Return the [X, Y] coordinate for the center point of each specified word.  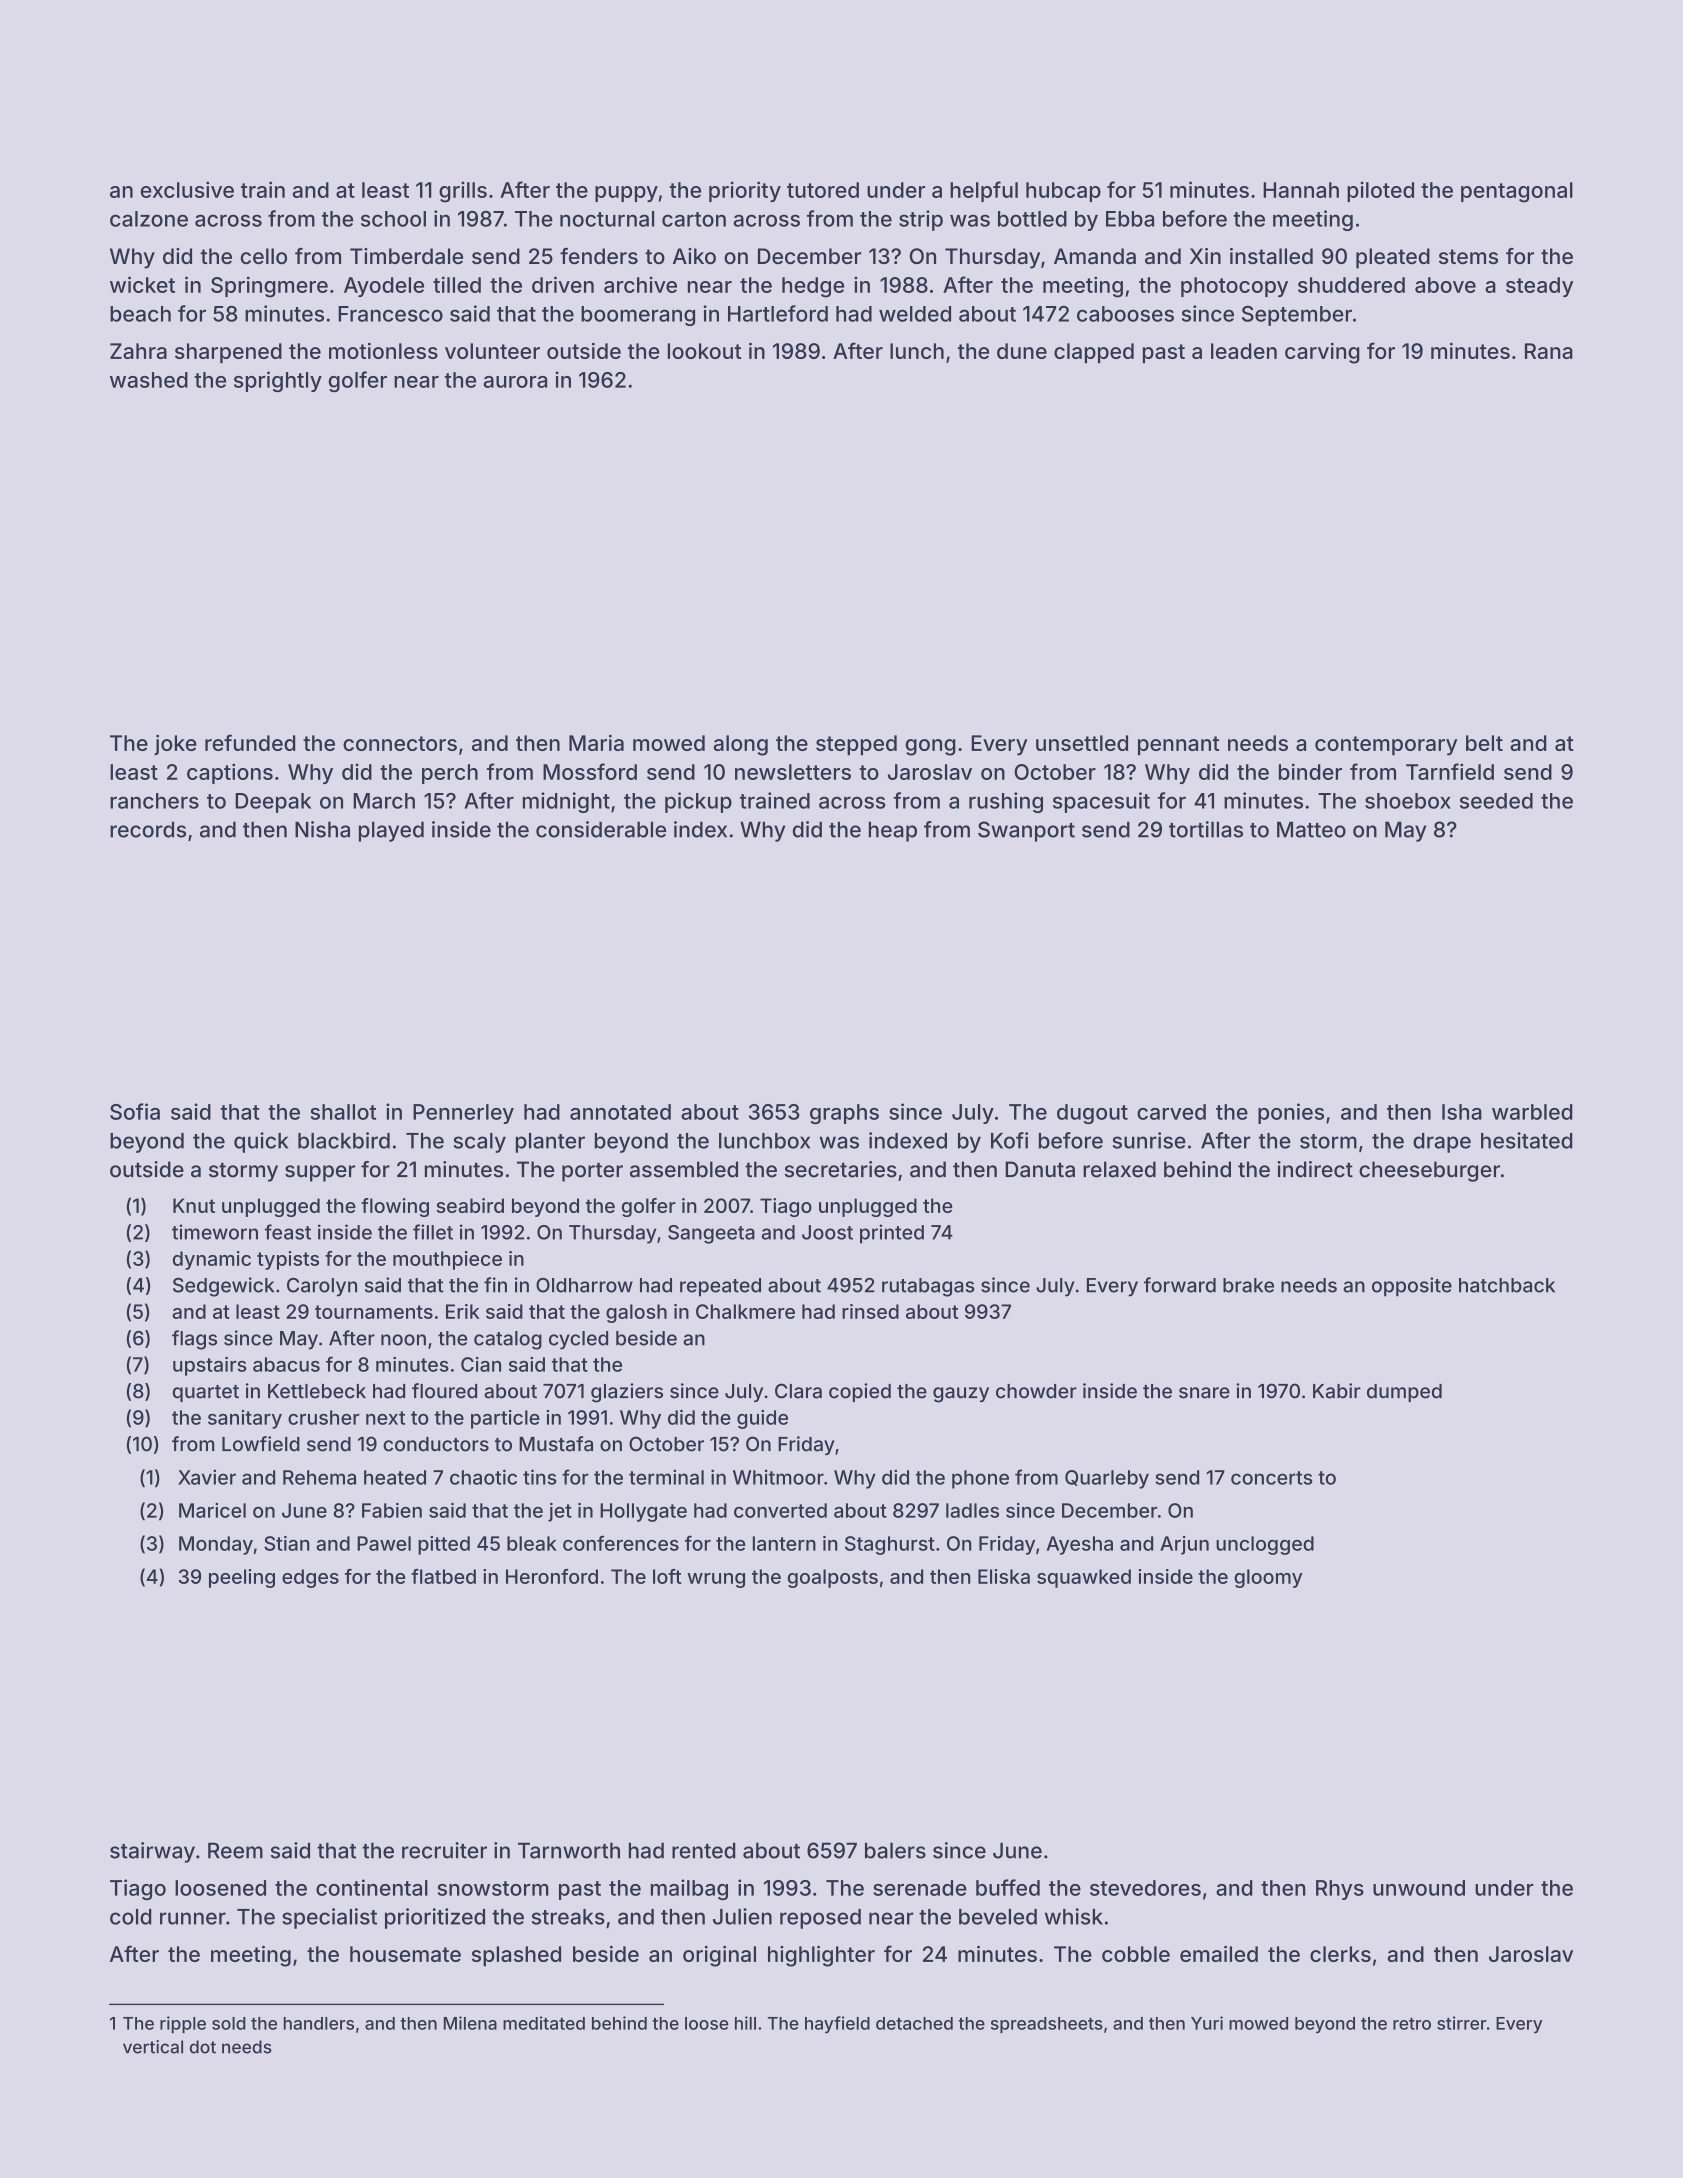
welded [915, 314]
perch [450, 774]
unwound [1419, 1888]
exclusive [187, 189]
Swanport [1026, 831]
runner [193, 1918]
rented [704, 1850]
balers [895, 1850]
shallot [343, 1112]
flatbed [443, 1576]
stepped [856, 745]
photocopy [1234, 287]
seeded [1496, 801]
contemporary [1386, 746]
